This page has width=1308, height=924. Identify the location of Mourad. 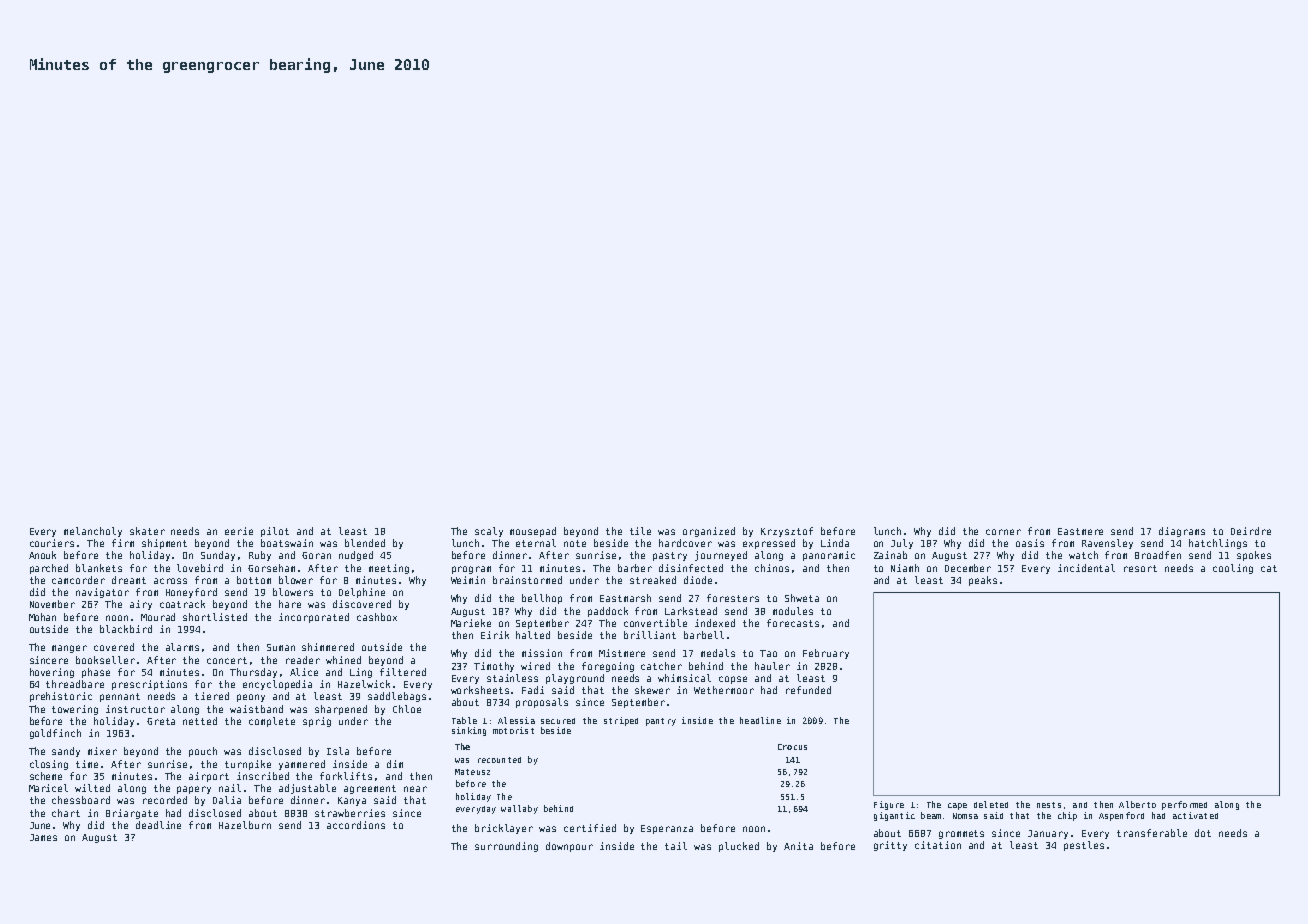
(158, 617).
